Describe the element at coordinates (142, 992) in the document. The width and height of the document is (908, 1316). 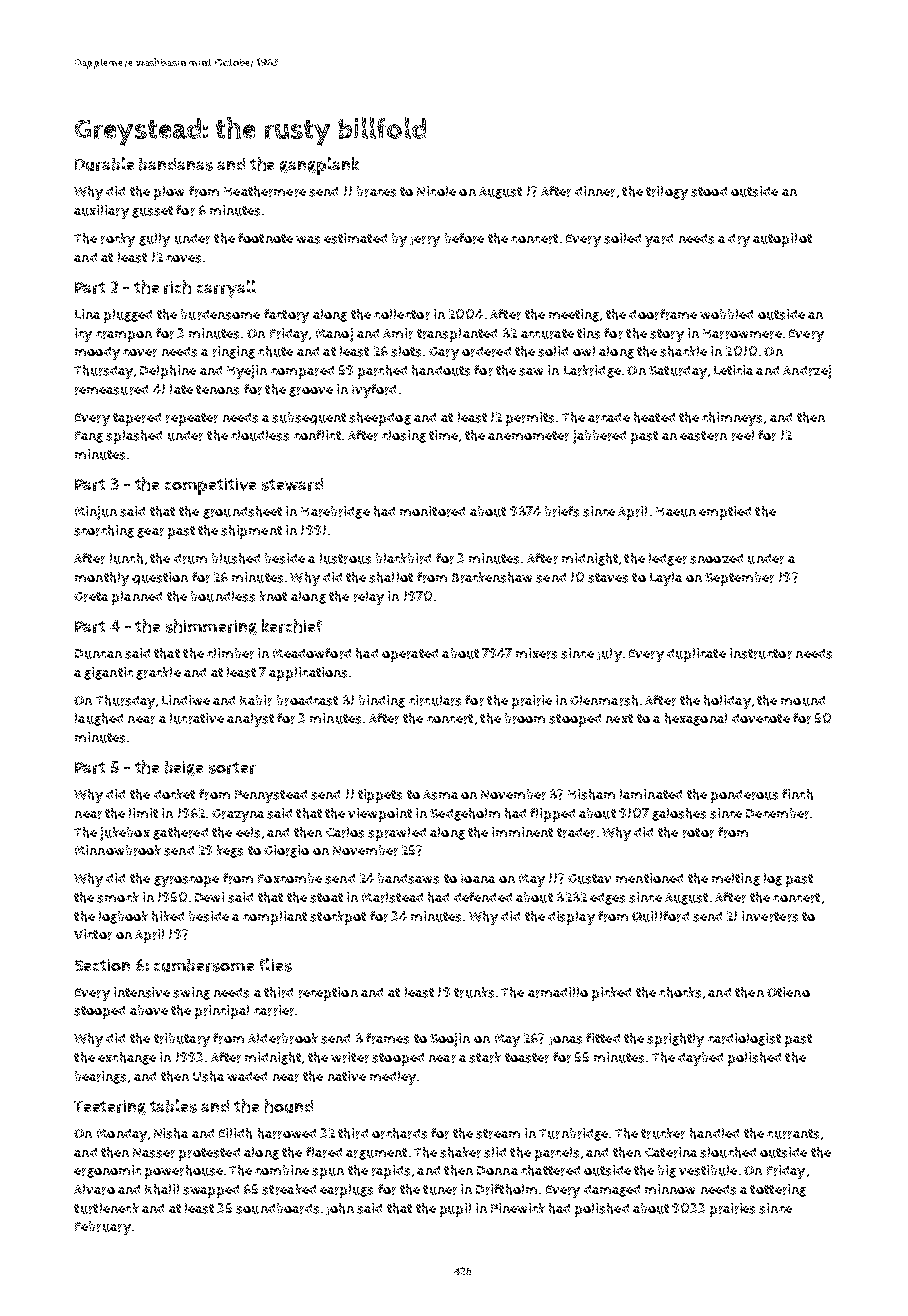
I see `intensive` at that location.
